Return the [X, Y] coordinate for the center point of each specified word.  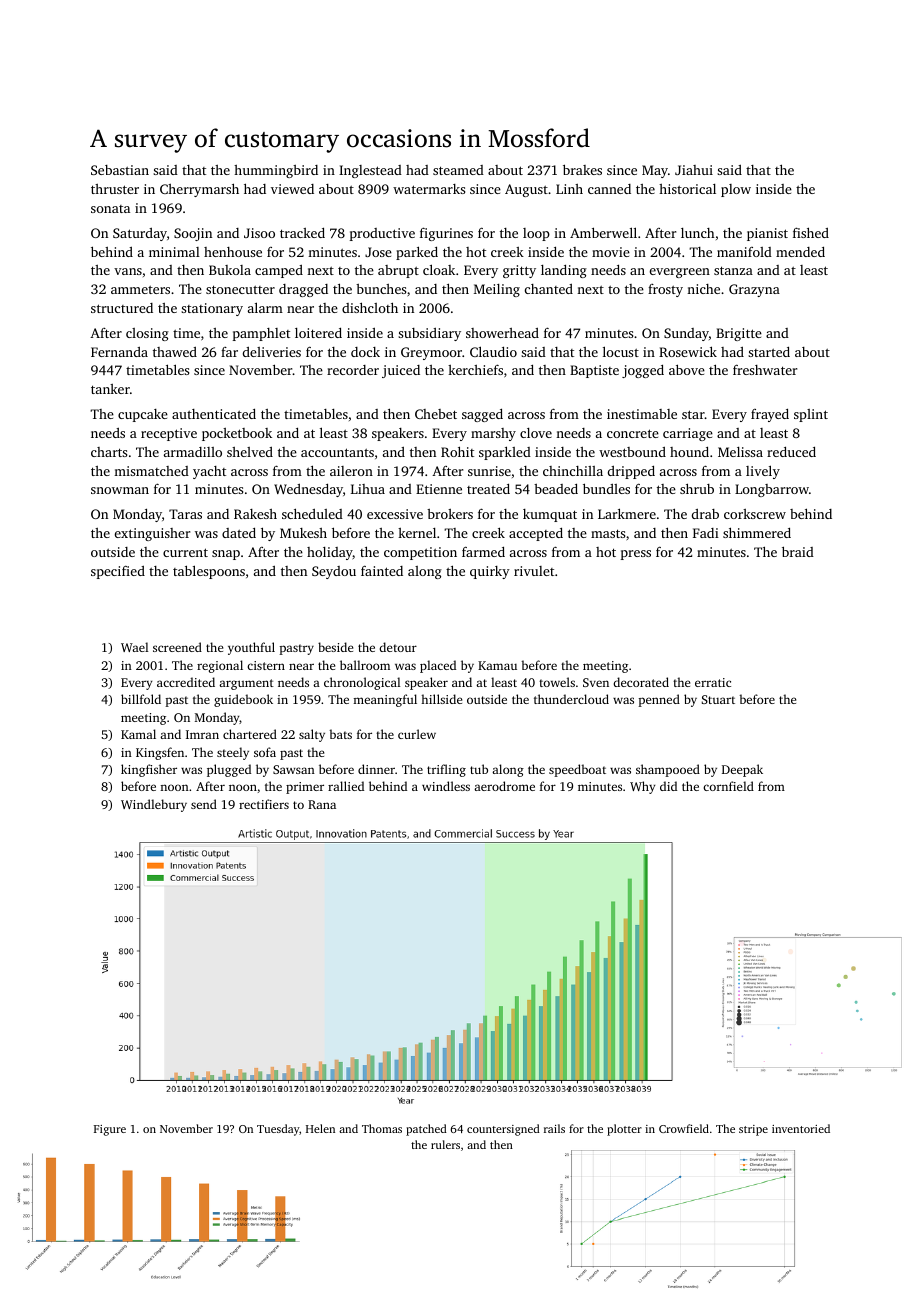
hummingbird [276, 171]
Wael [134, 647]
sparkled [505, 453]
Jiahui [694, 170]
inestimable [642, 414]
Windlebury [154, 805]
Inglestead [370, 171]
